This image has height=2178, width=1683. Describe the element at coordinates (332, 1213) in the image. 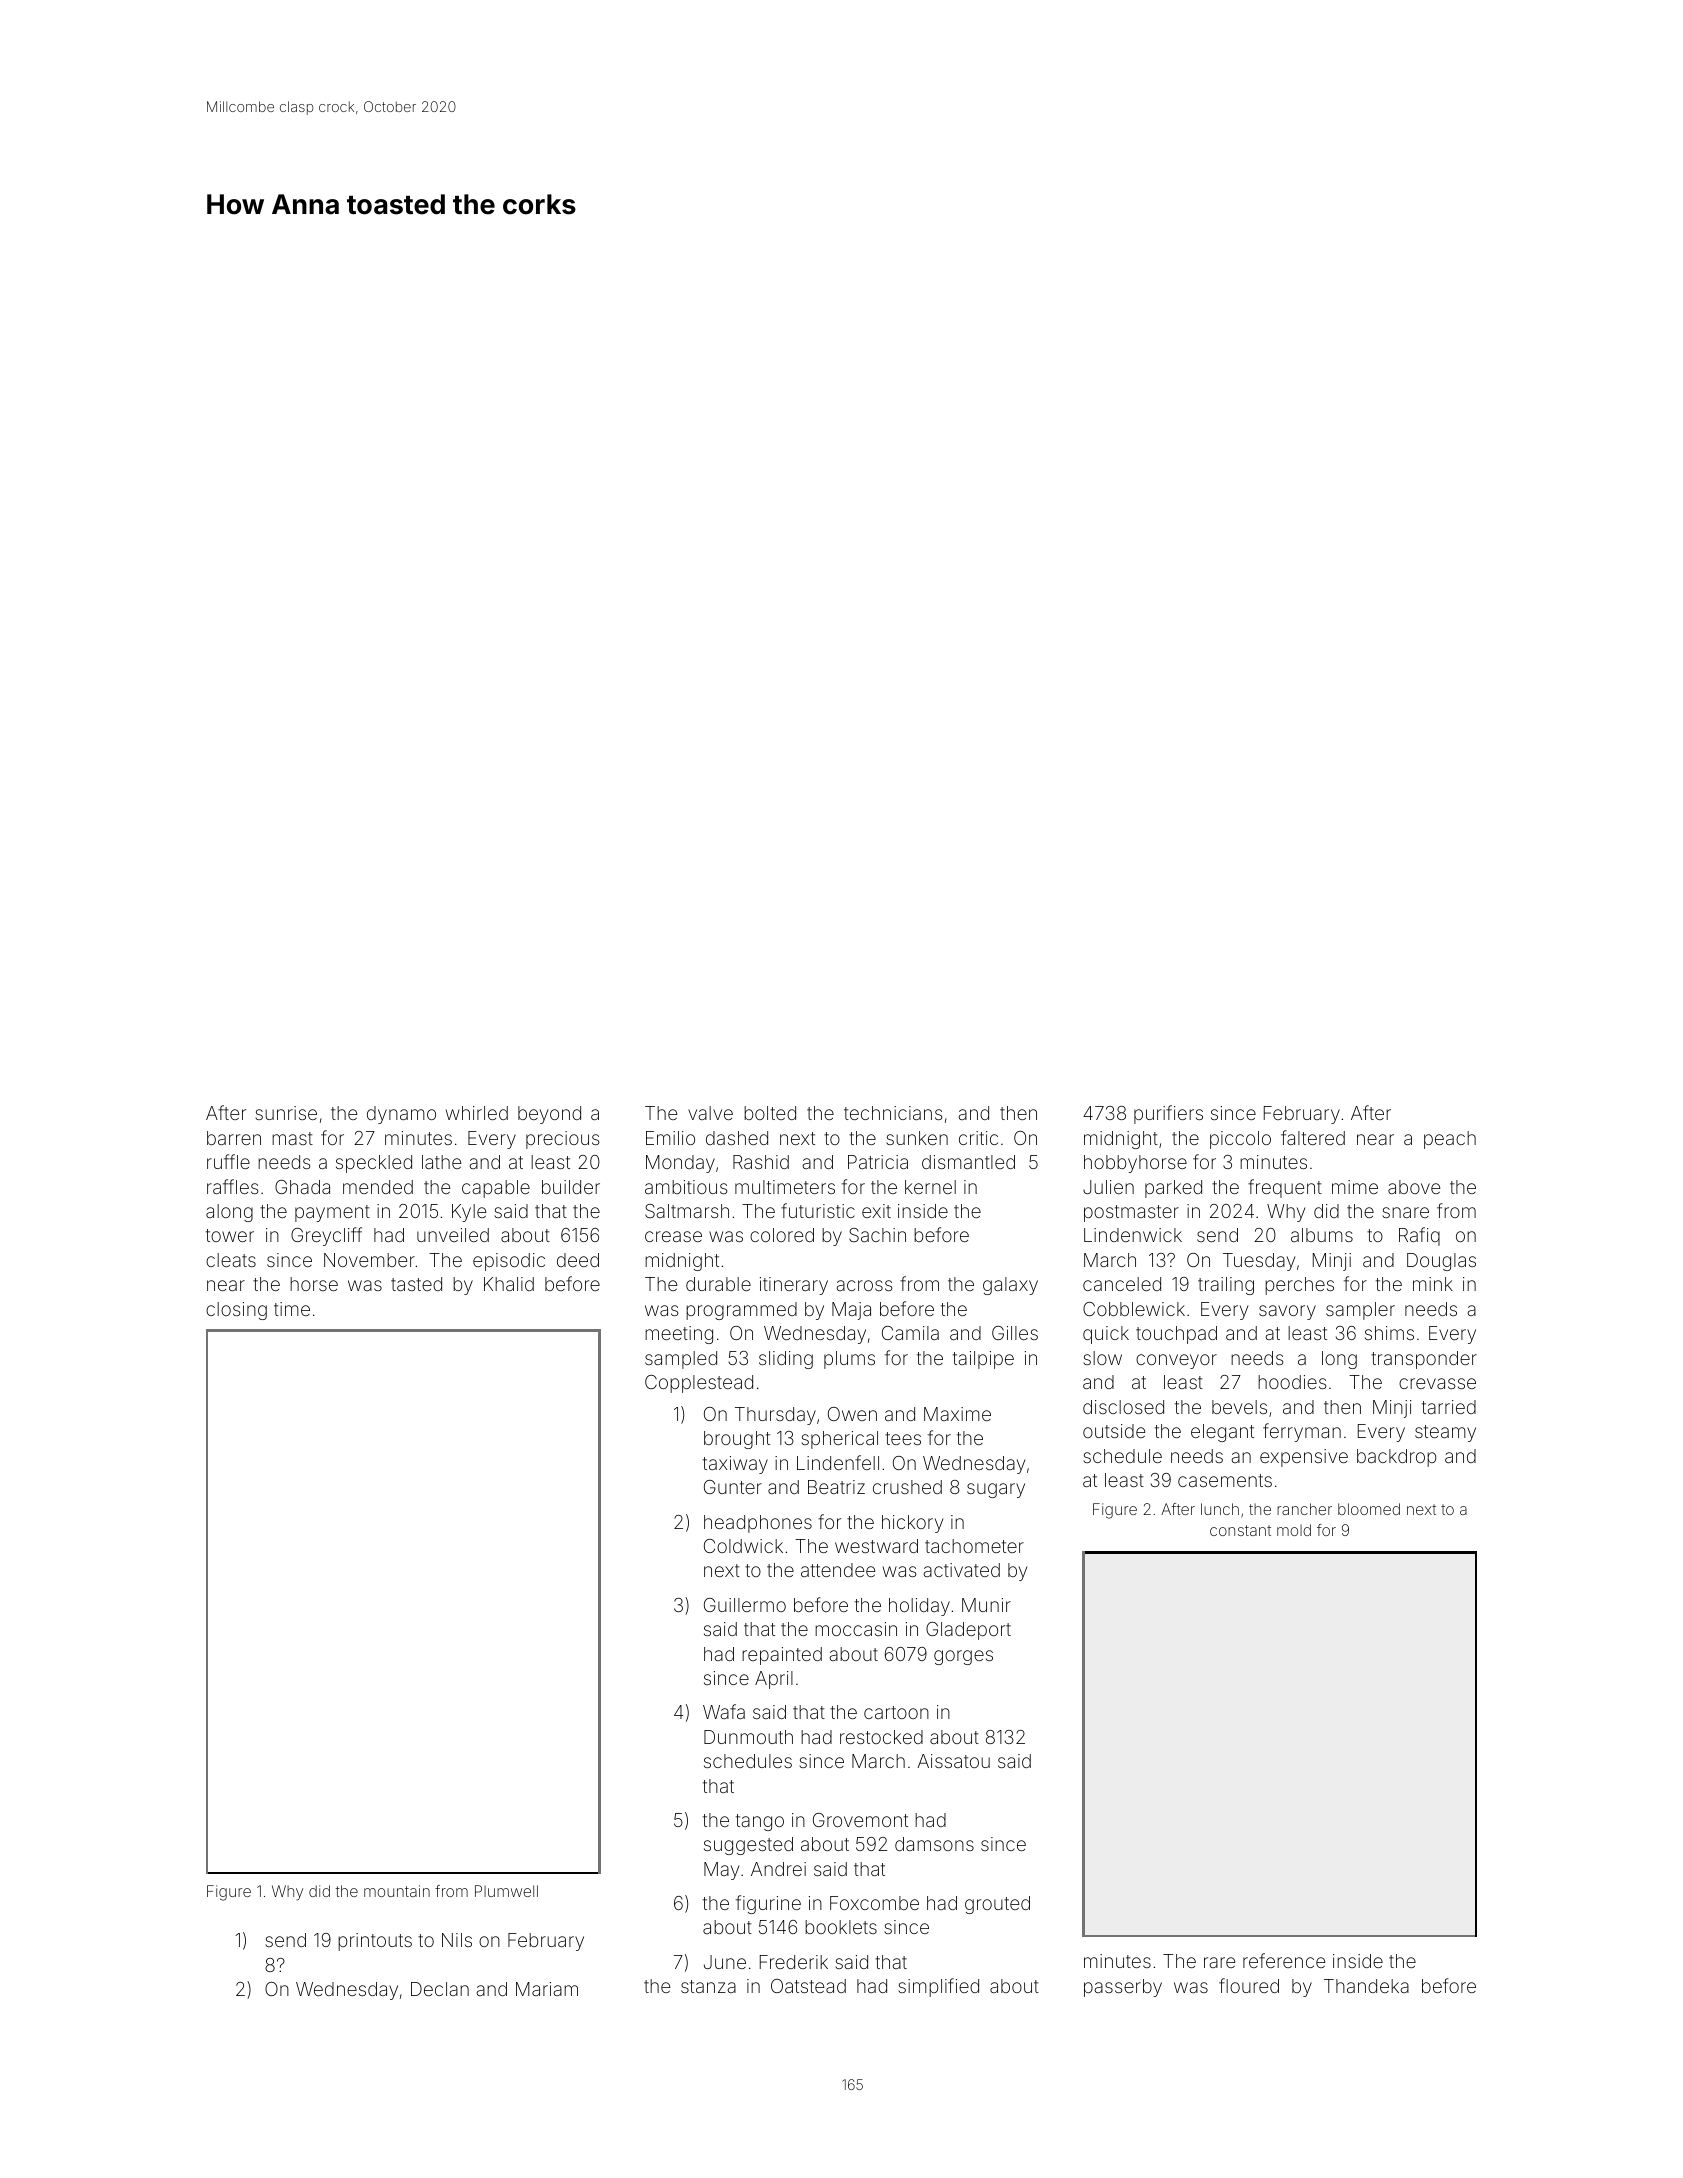

I see `payment` at that location.
